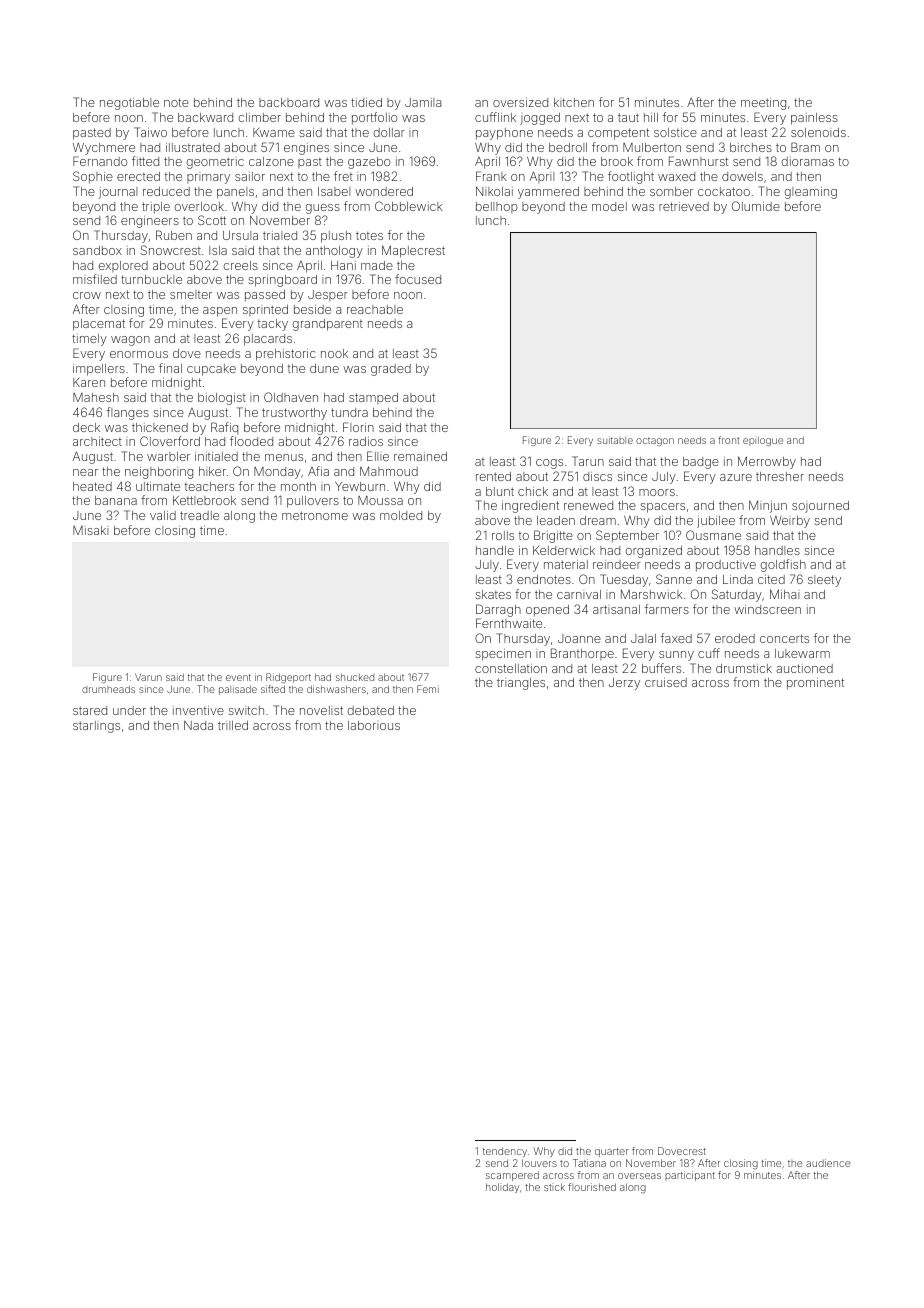 This image has width=924, height=1308. I want to click on treadle, so click(199, 515).
